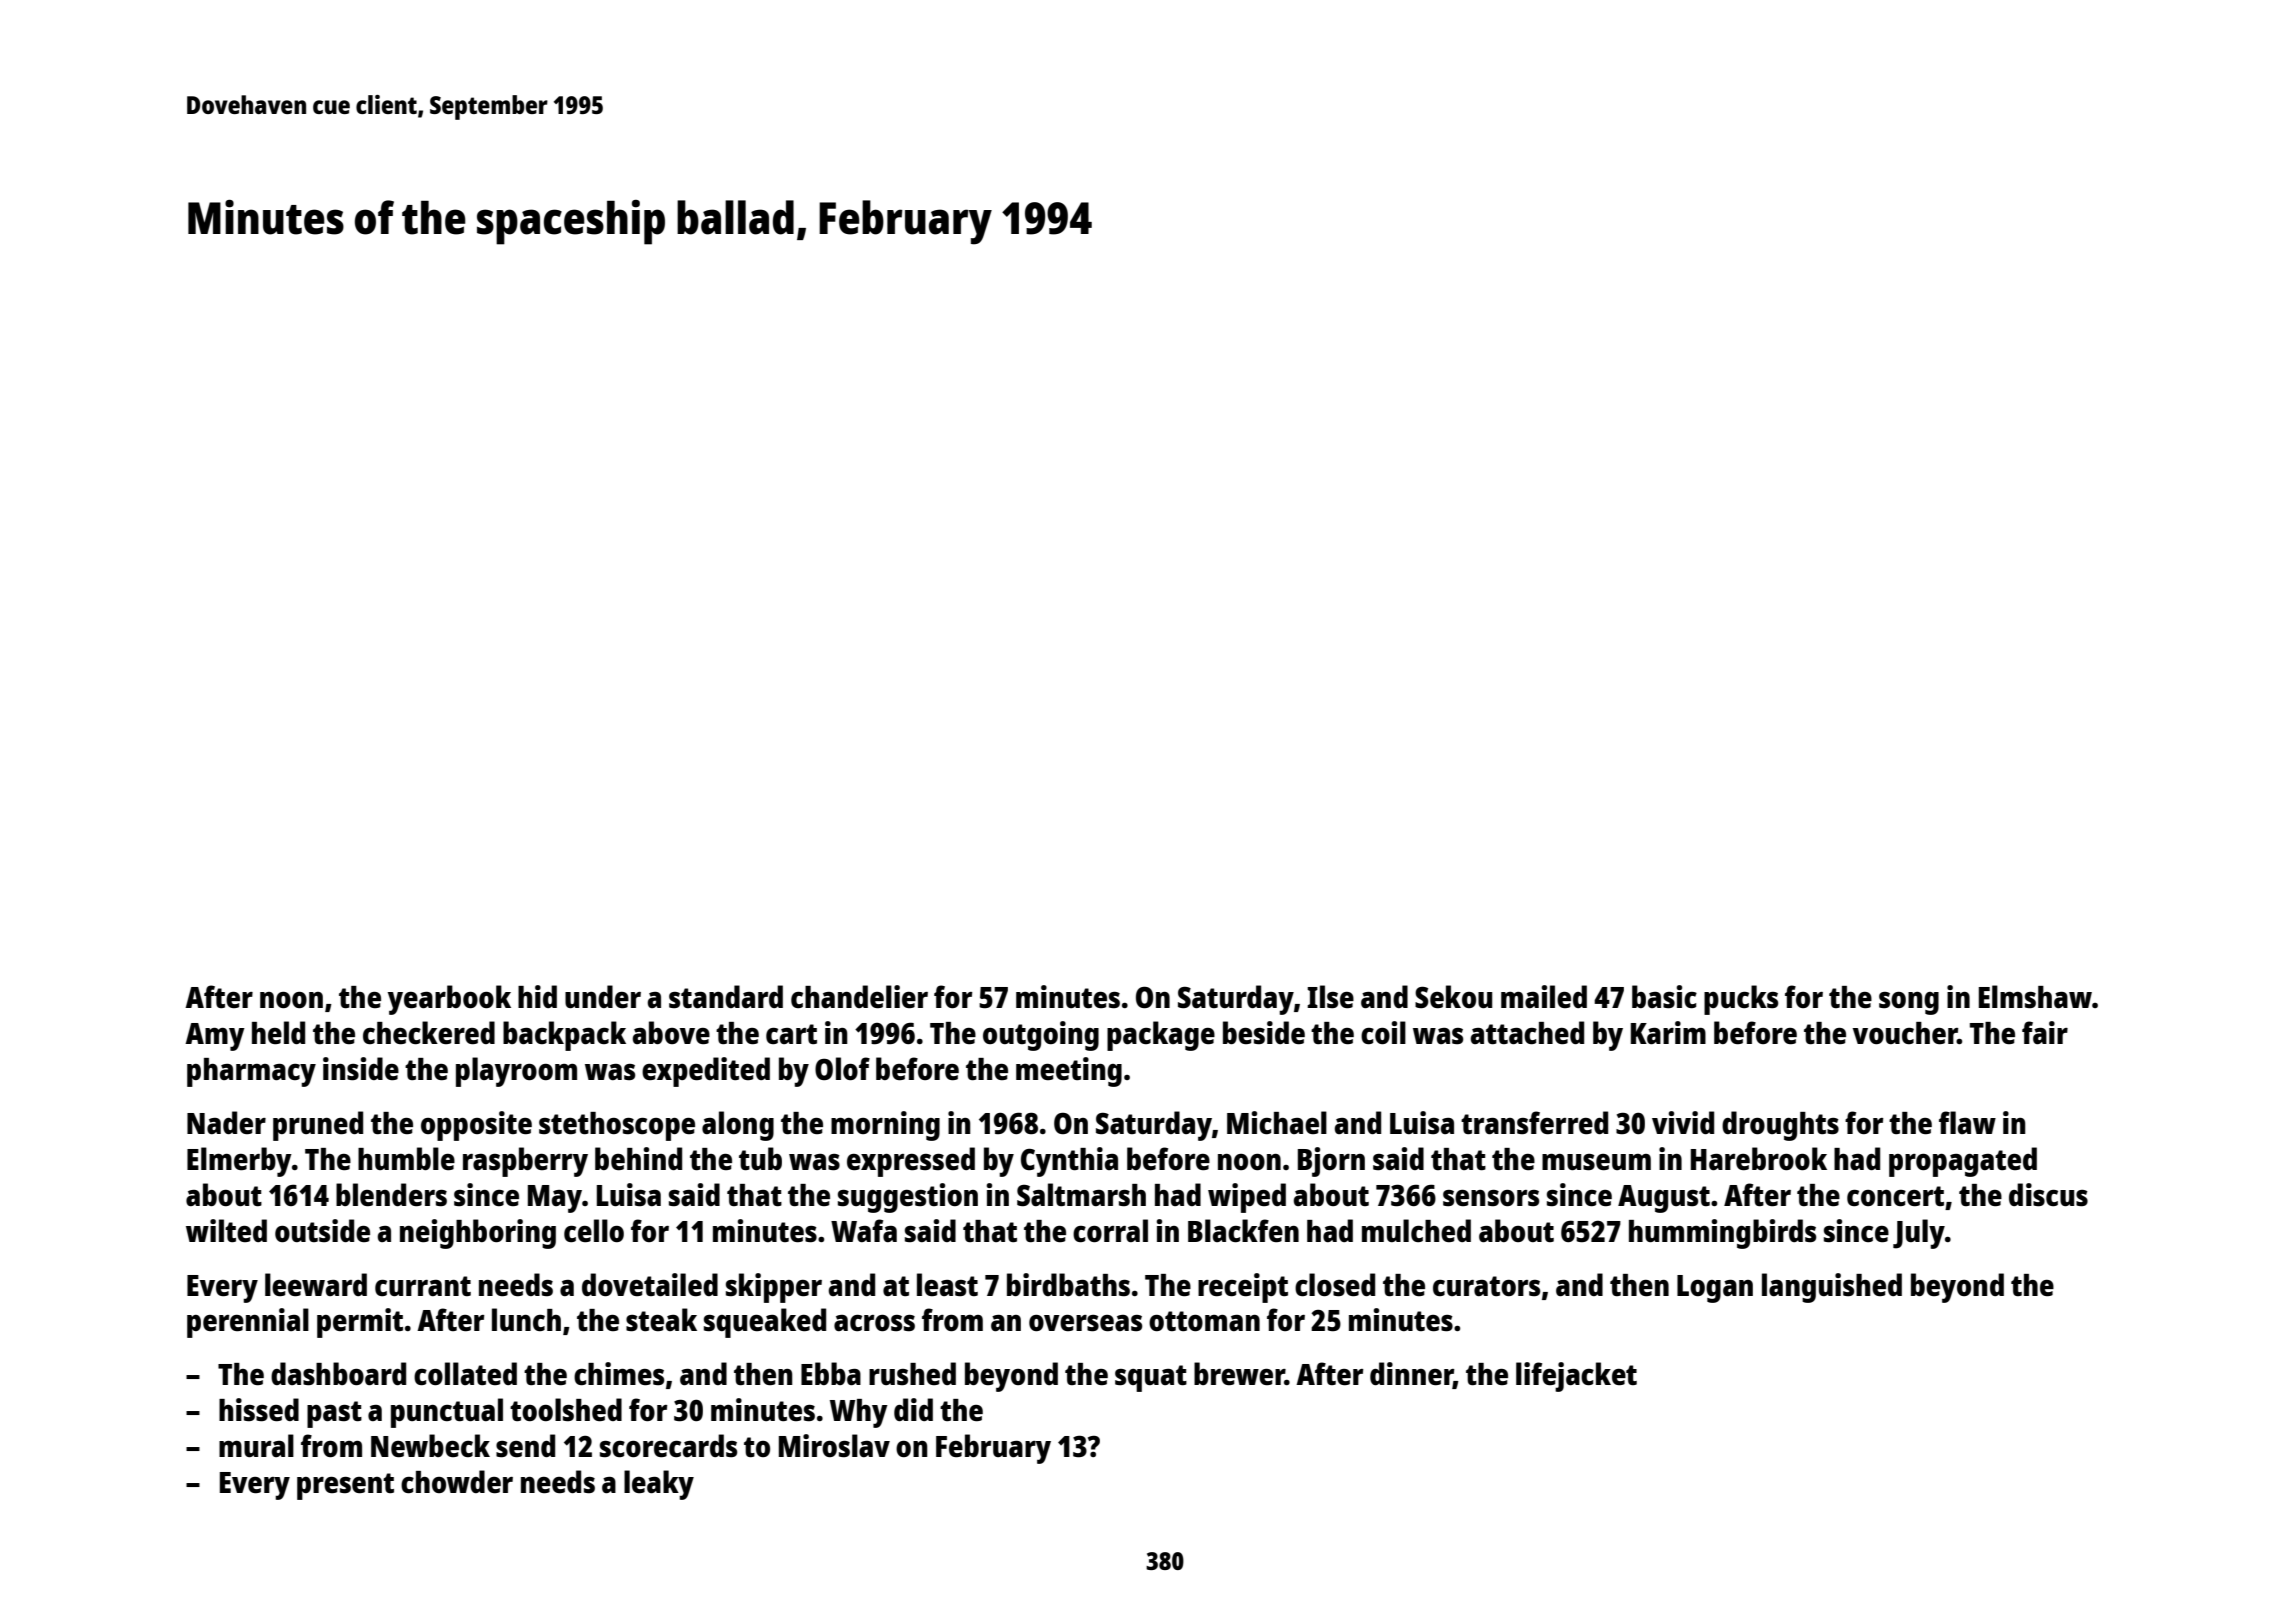 This image has height=1620, width=2292. I want to click on raspberry, so click(525, 1162).
